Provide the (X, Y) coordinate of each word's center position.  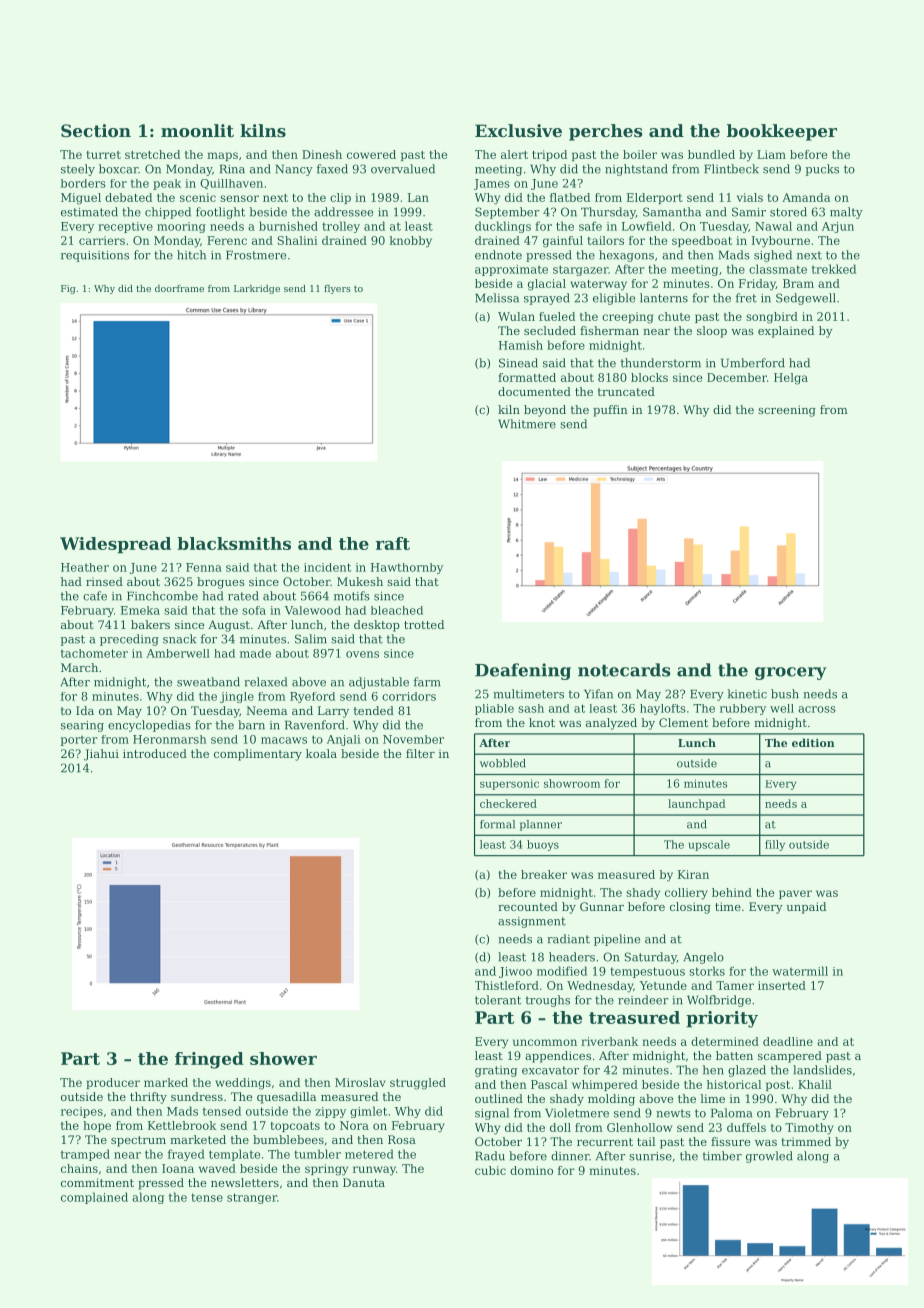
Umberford (753, 363)
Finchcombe (162, 596)
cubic (490, 1170)
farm (427, 682)
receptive (125, 227)
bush (785, 694)
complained (94, 1198)
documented (534, 391)
